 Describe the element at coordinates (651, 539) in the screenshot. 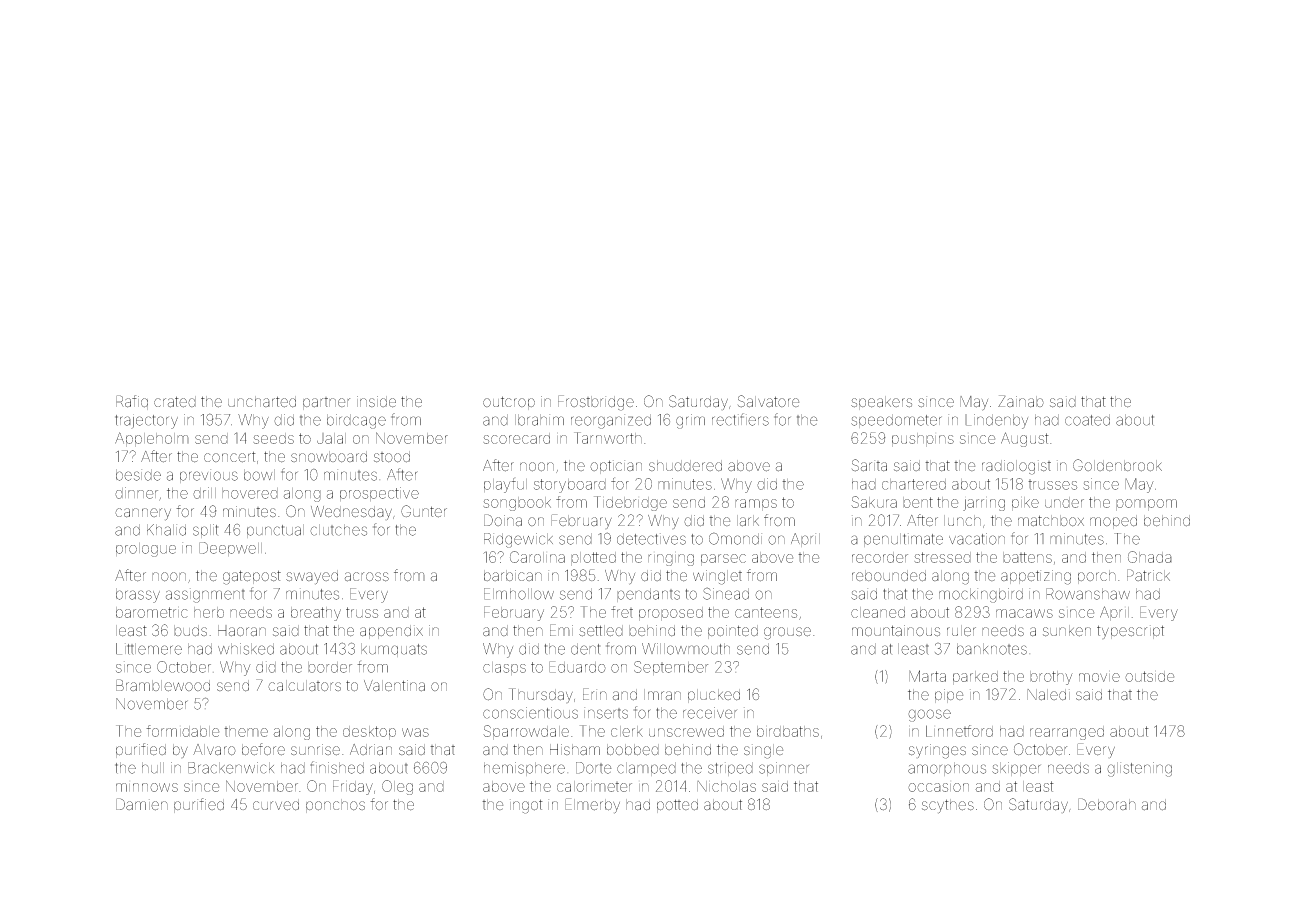

I see `detectives` at that location.
